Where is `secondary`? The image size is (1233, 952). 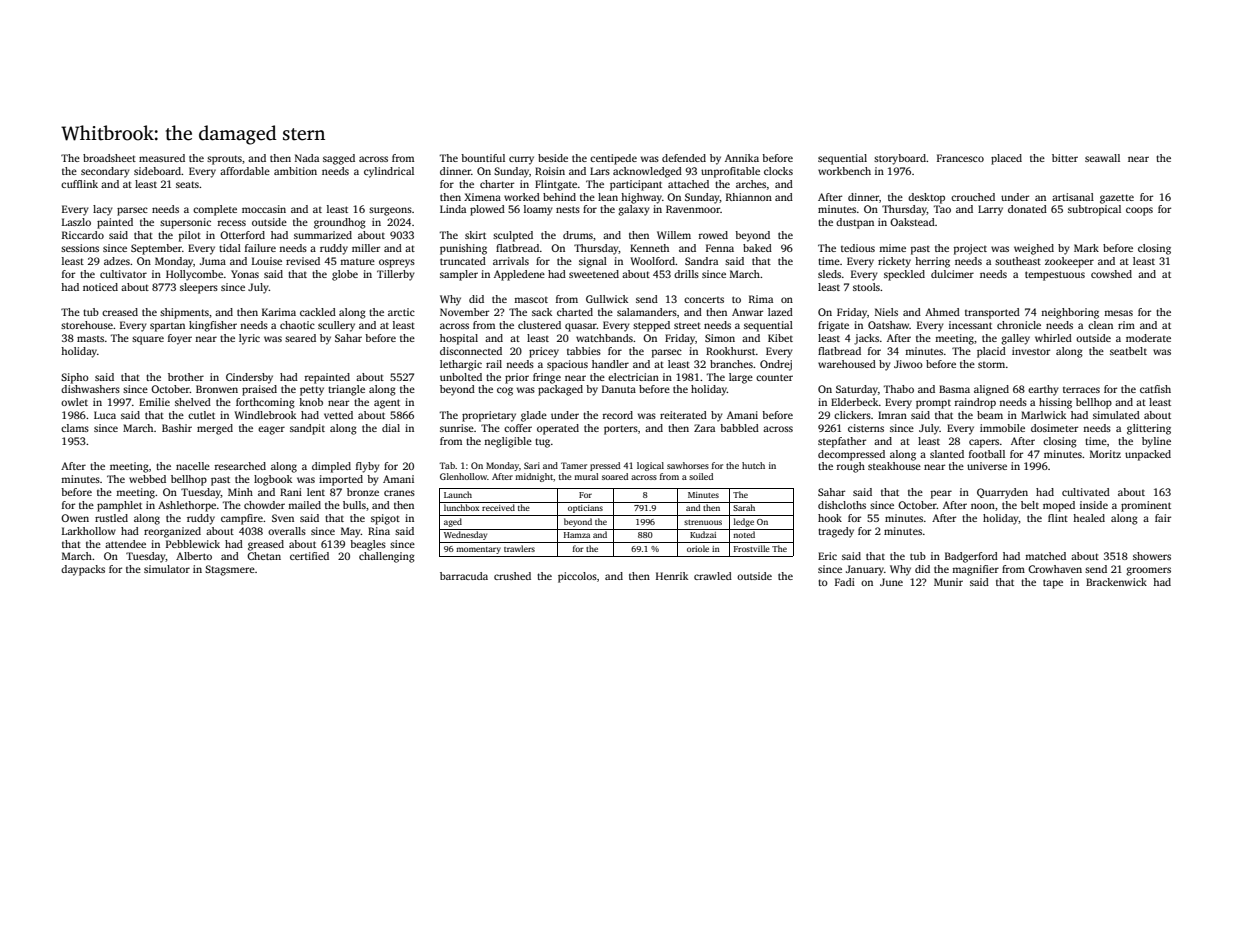 secondary is located at coordinates (105, 172).
